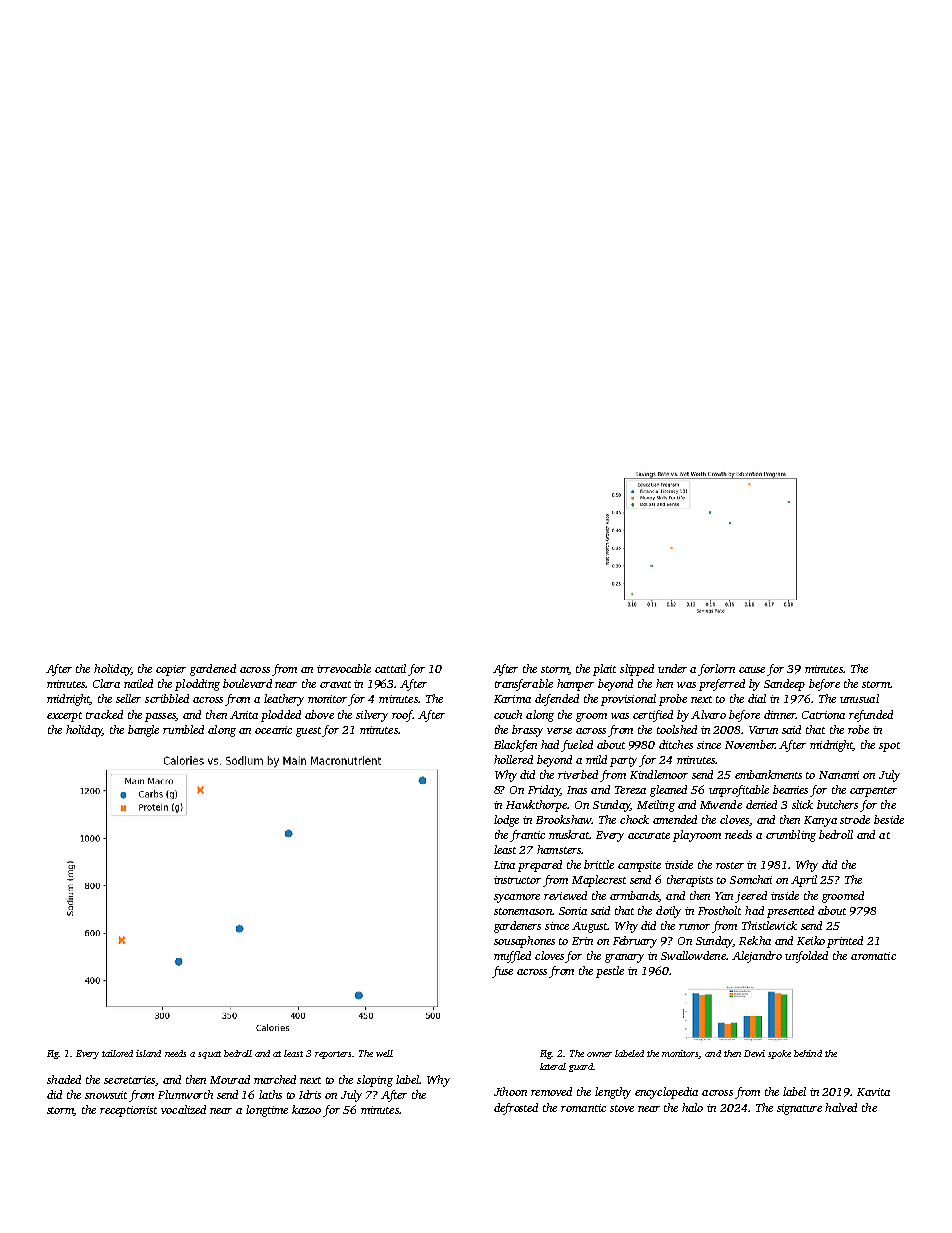 This screenshot has height=1233, width=952. Describe the element at coordinates (517, 927) in the screenshot. I see `gardeners` at that location.
